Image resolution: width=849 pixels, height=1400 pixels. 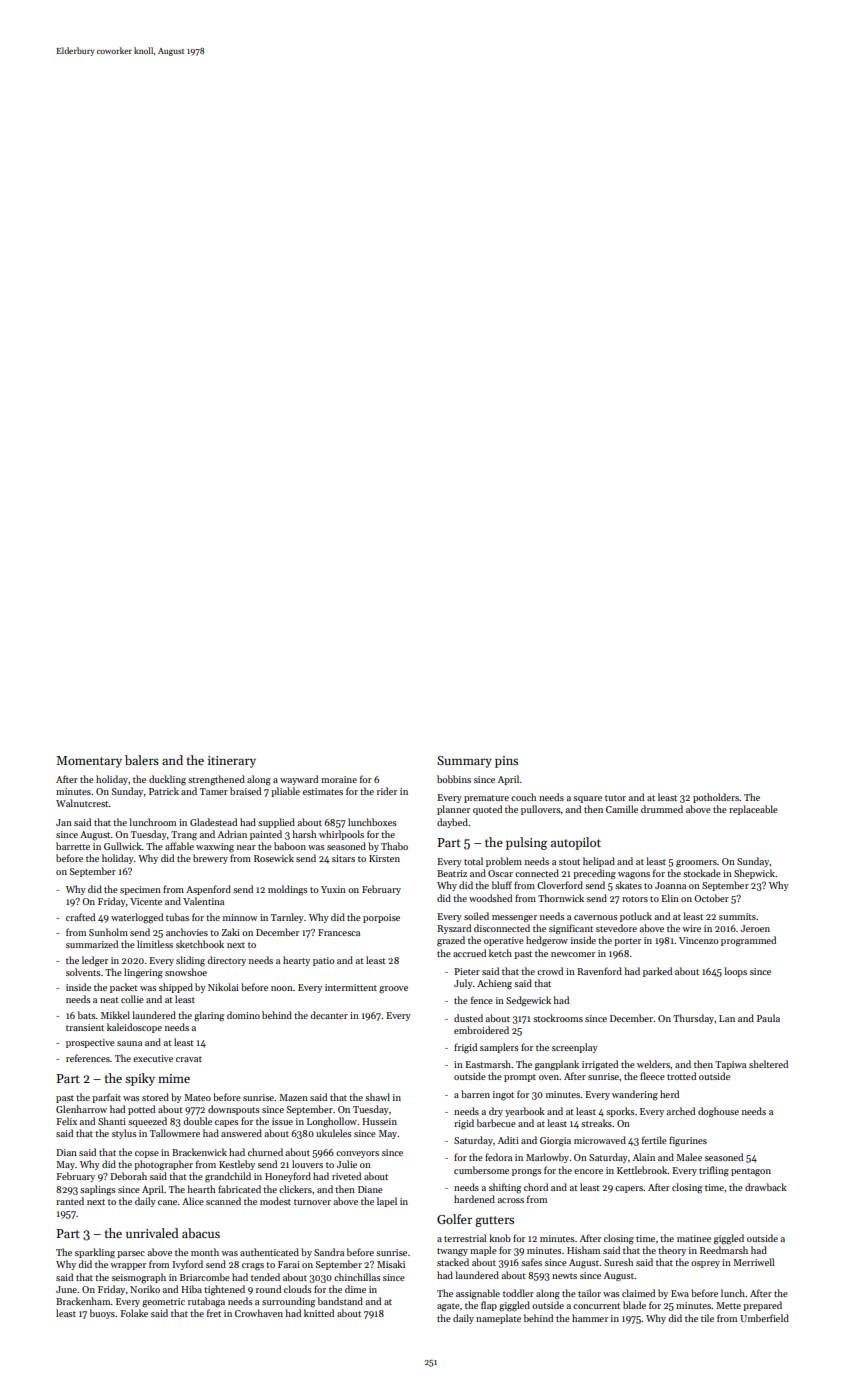 I want to click on rider, so click(x=387, y=791).
